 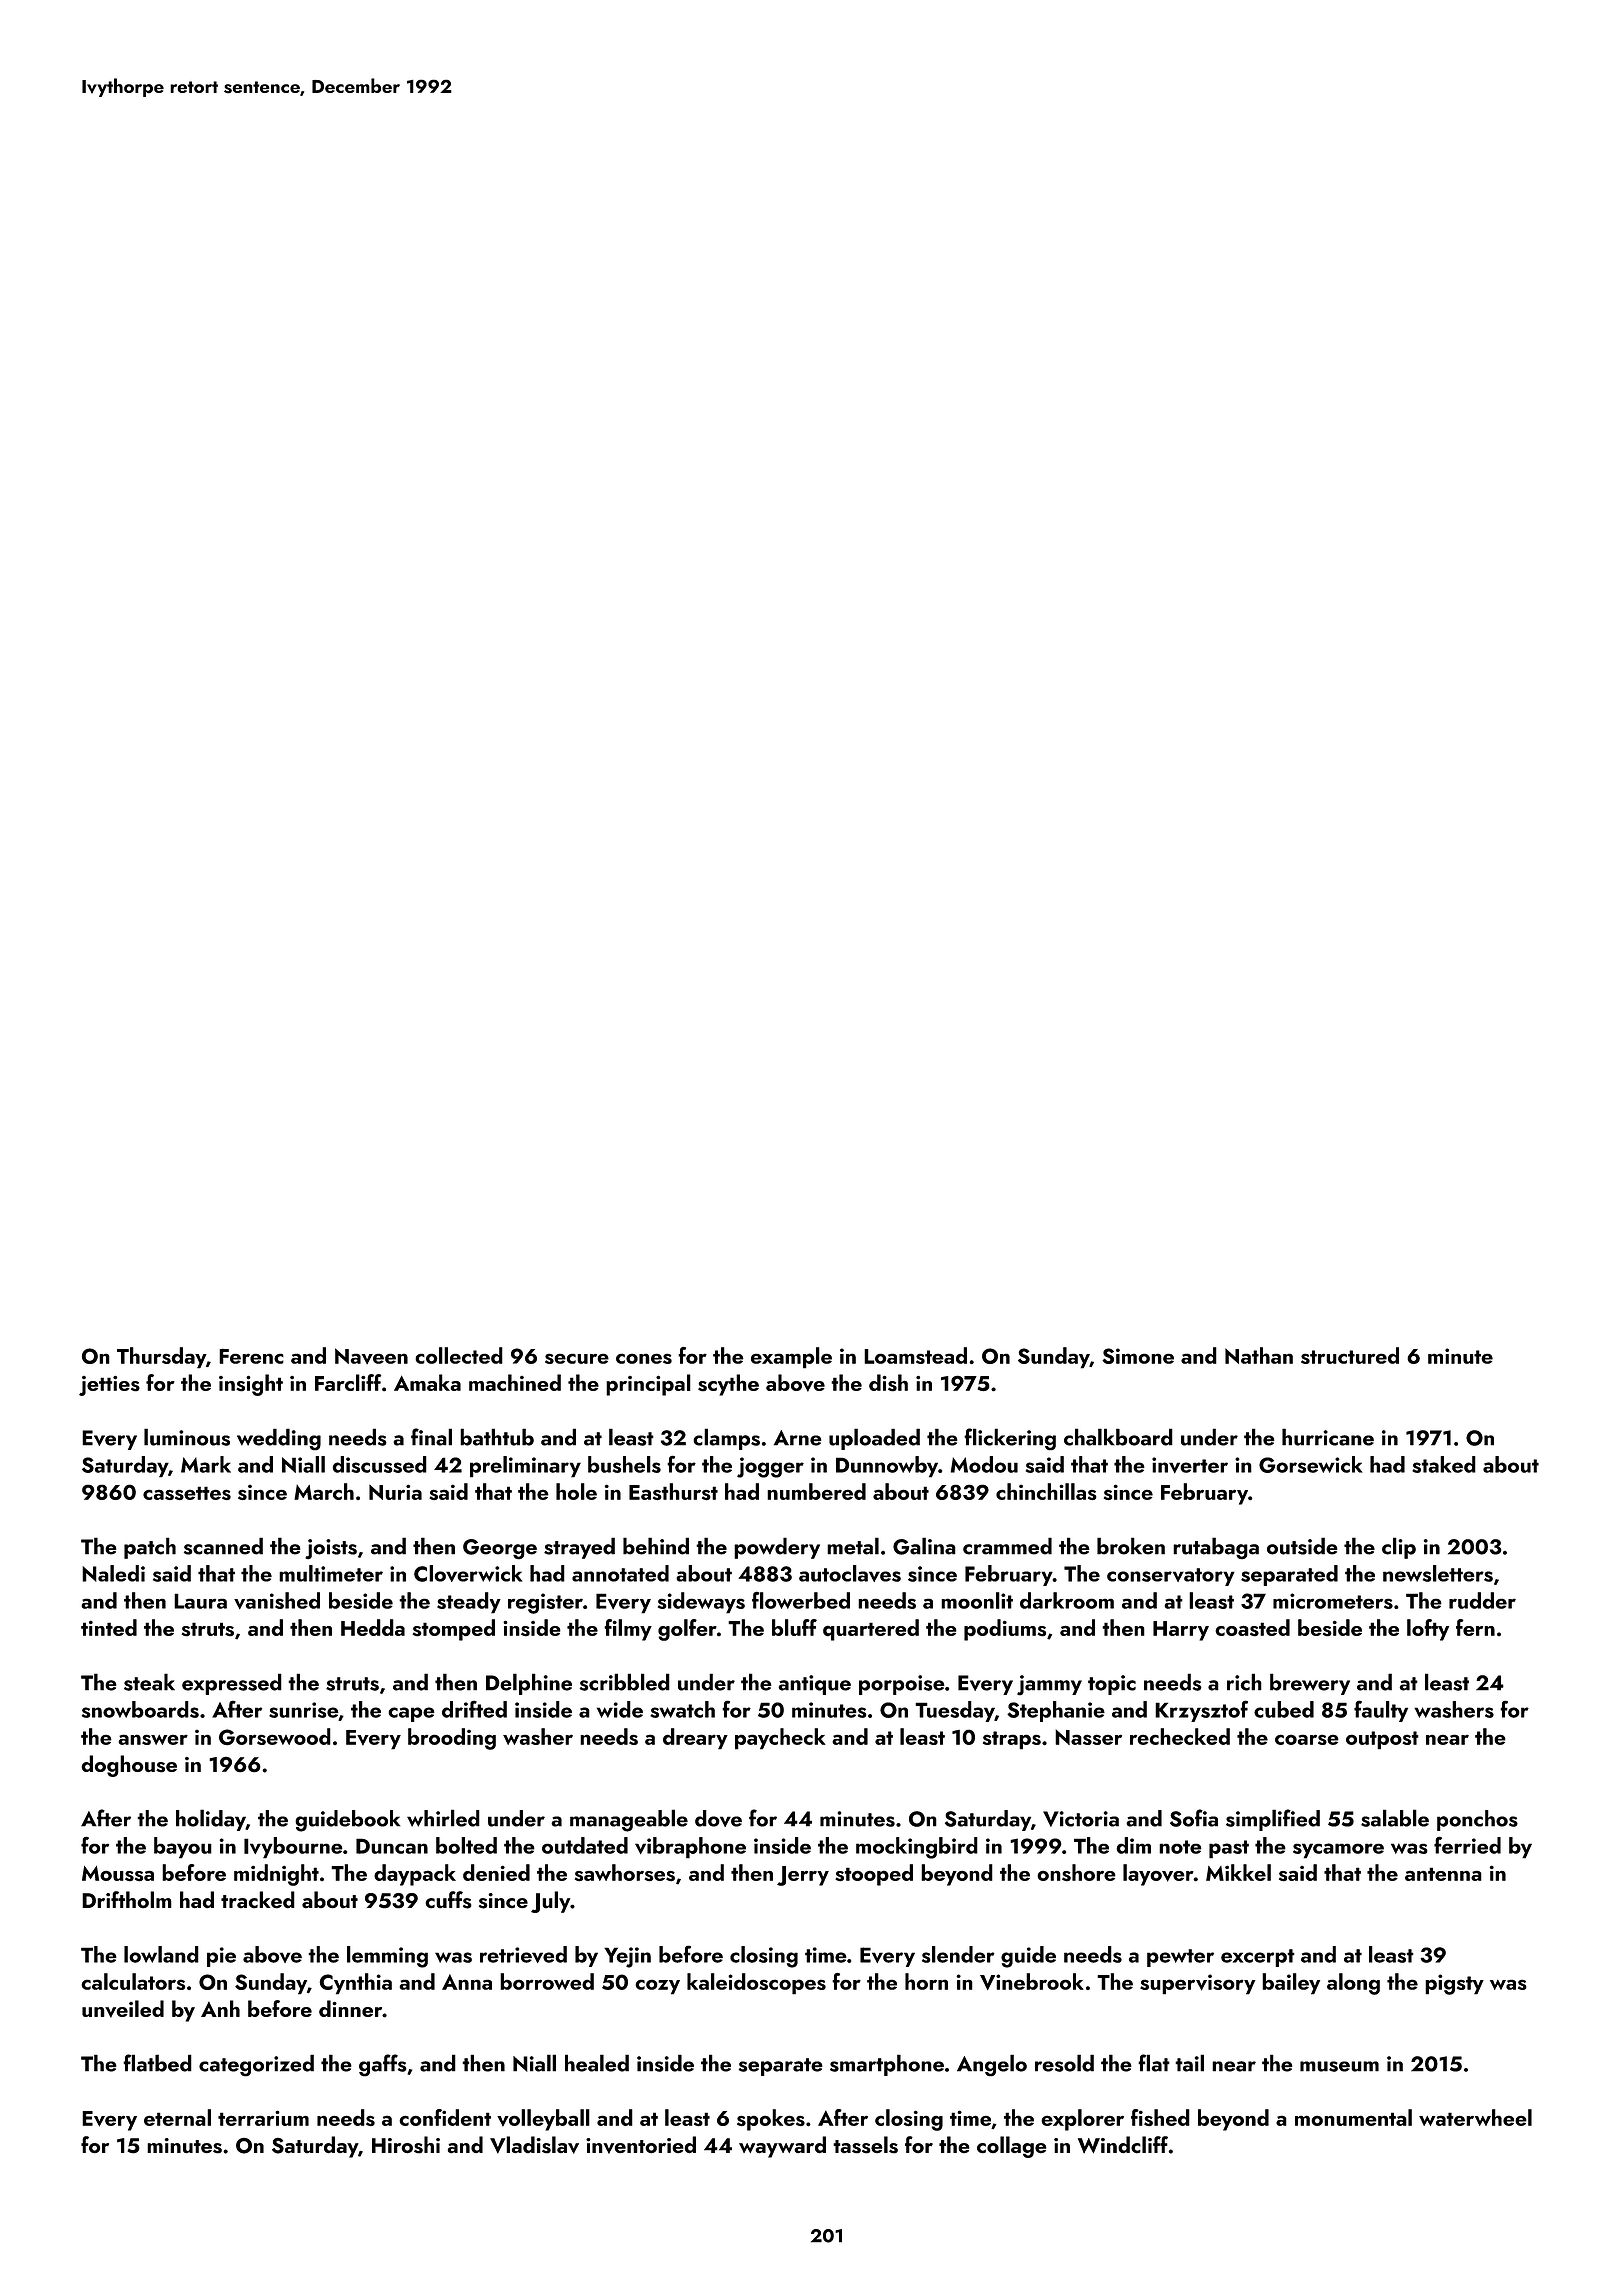 I want to click on ponchos, so click(x=1477, y=1820).
